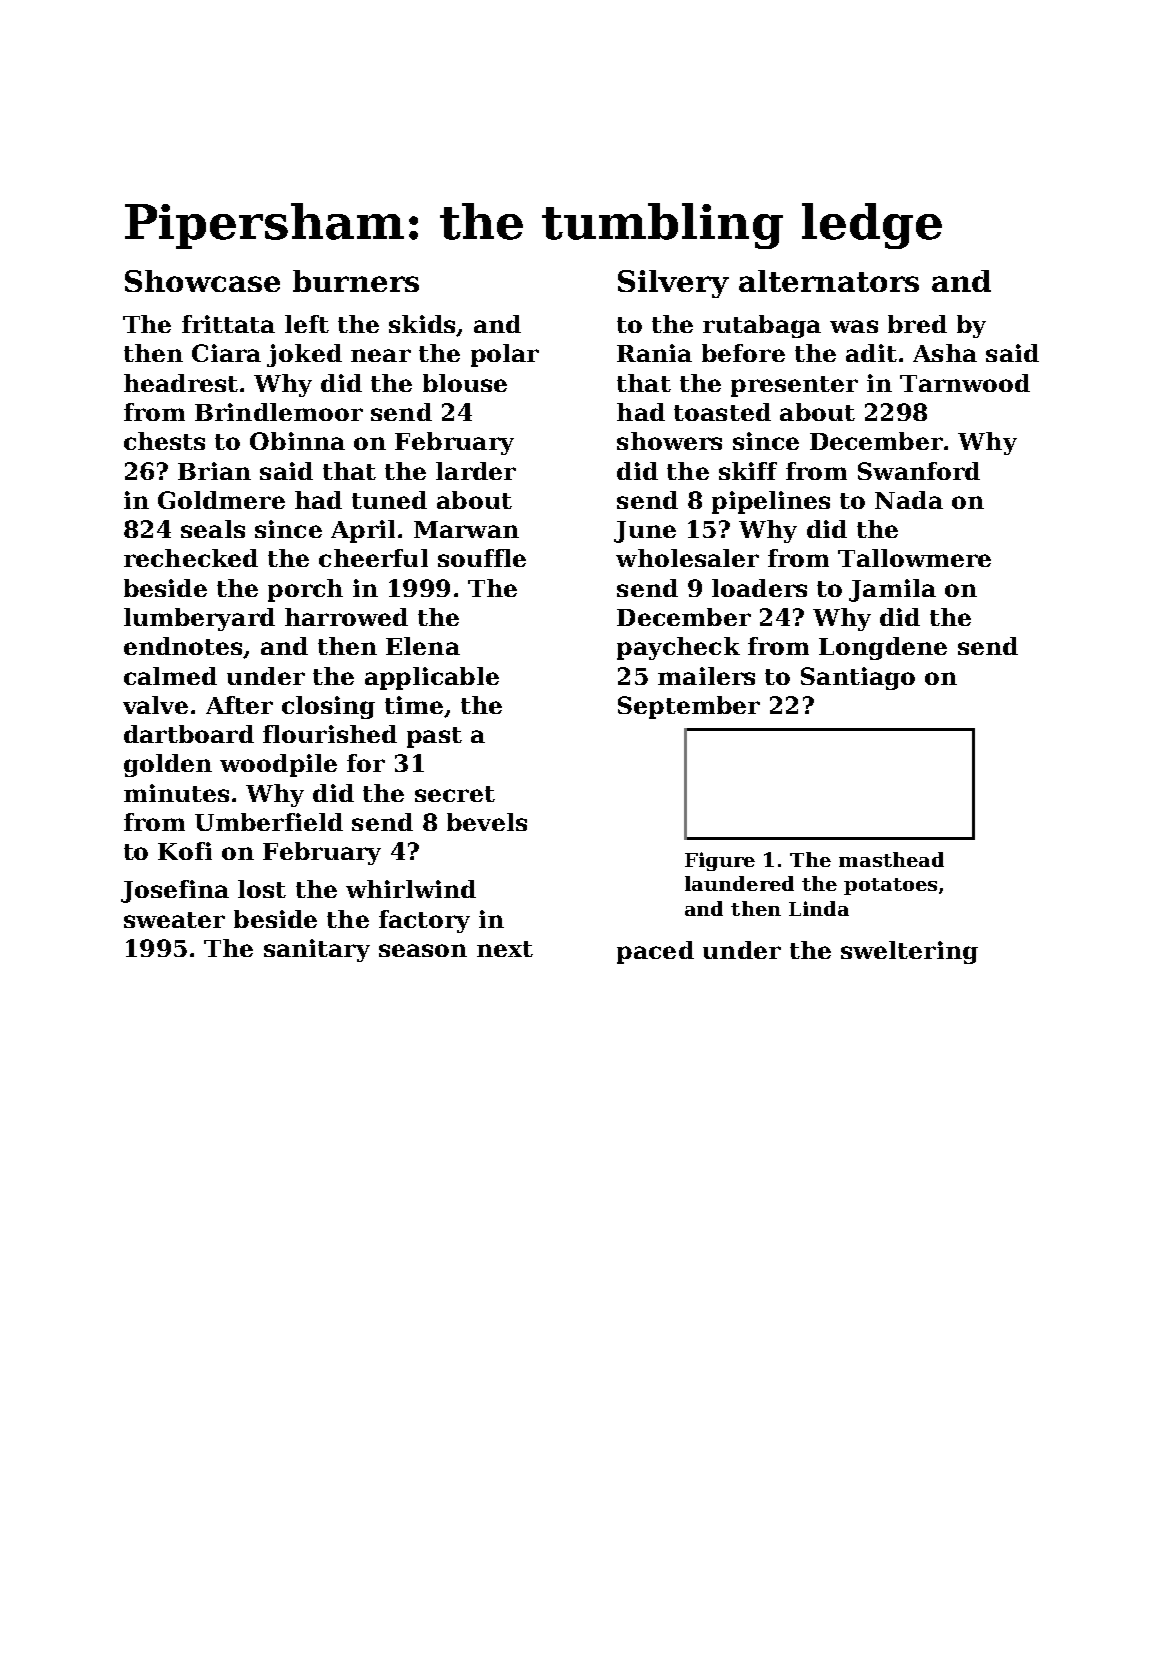  Describe the element at coordinates (304, 355) in the image. I see `joked` at that location.
